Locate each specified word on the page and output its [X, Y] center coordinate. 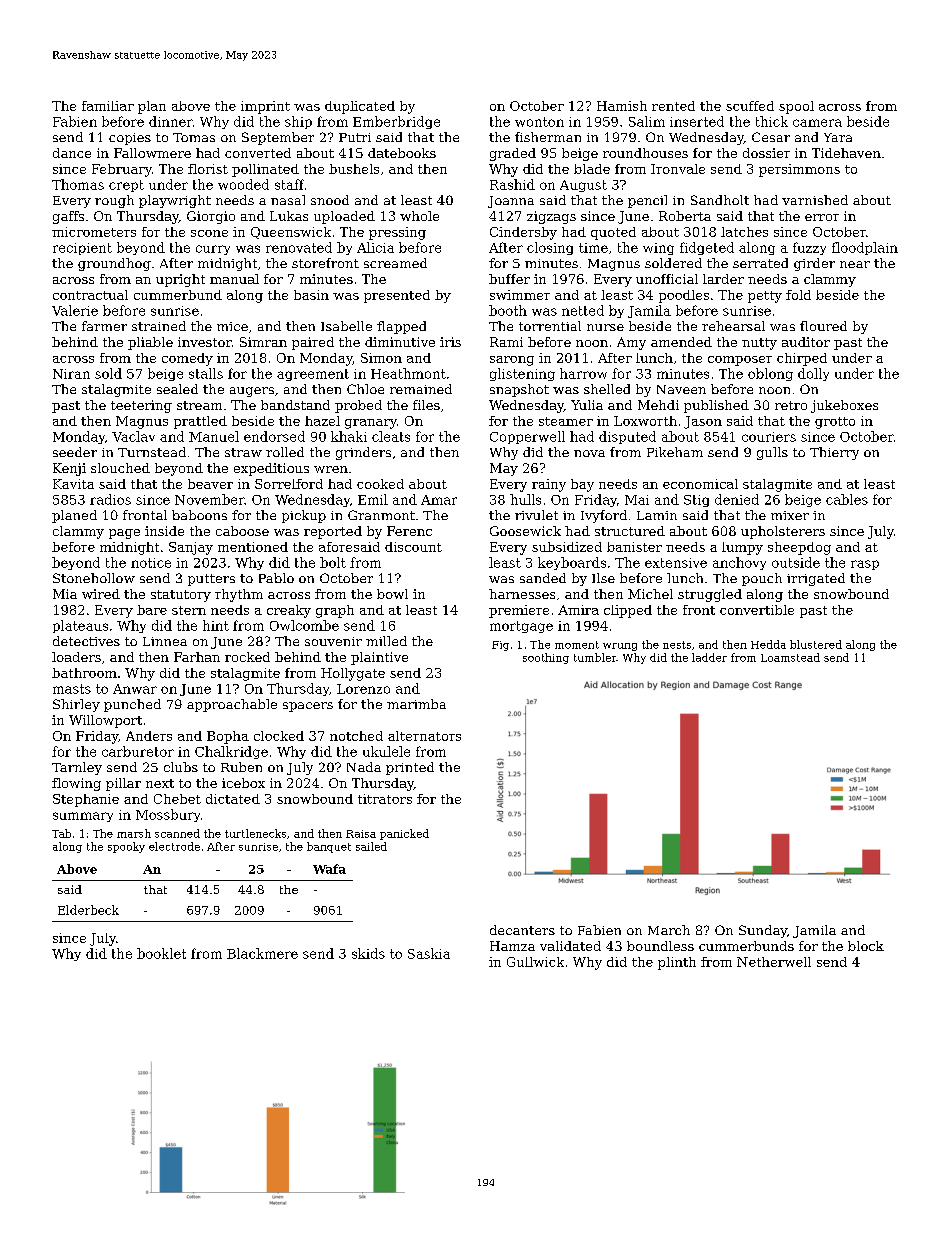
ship [298, 122]
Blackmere [262, 953]
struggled [710, 595]
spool [796, 107]
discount [413, 547]
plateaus [80, 626]
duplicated [360, 107]
